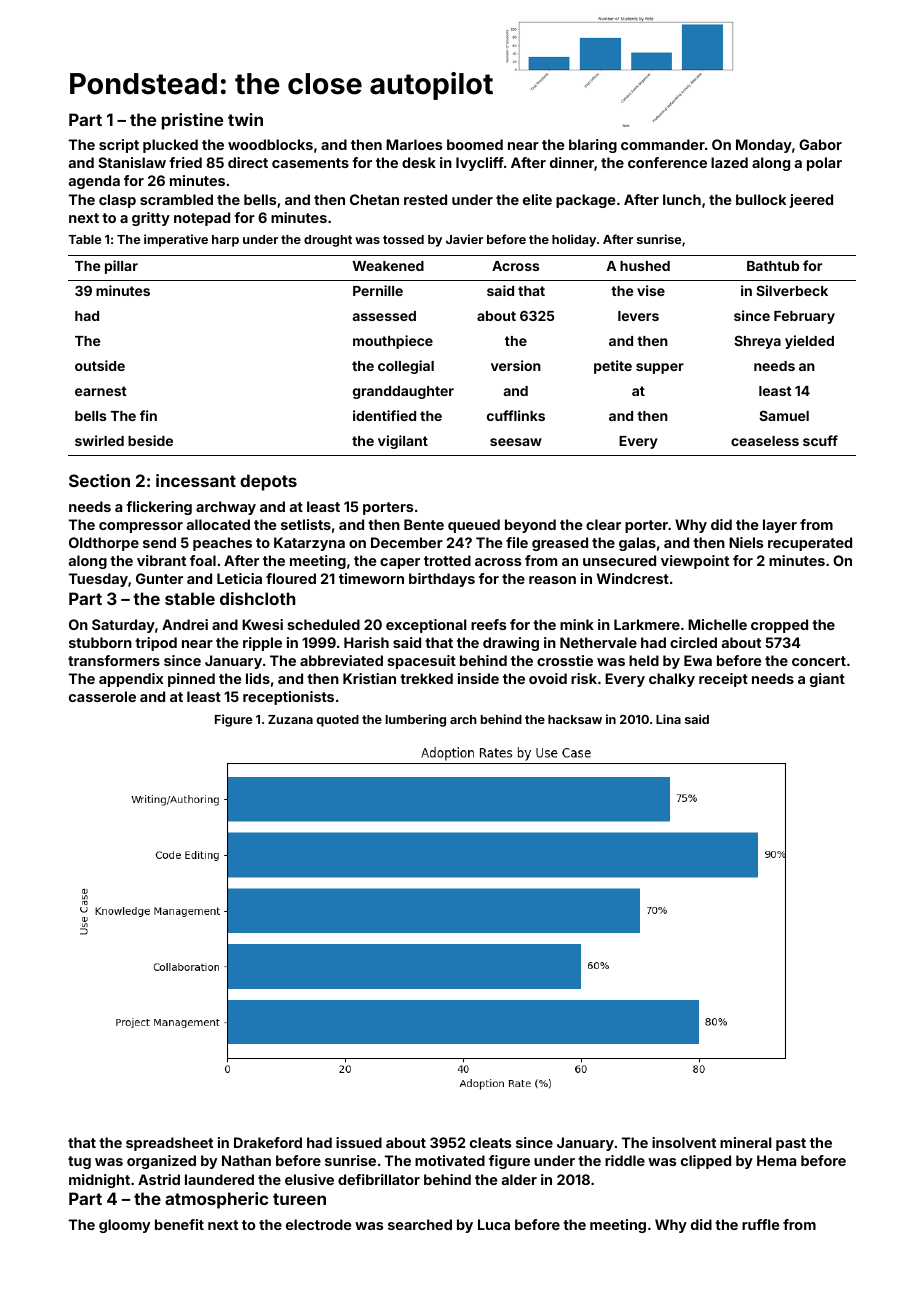 Image resolution: width=924 pixels, height=1308 pixels. What do you see at coordinates (299, 1199) in the screenshot?
I see `tureen` at bounding box center [299, 1199].
